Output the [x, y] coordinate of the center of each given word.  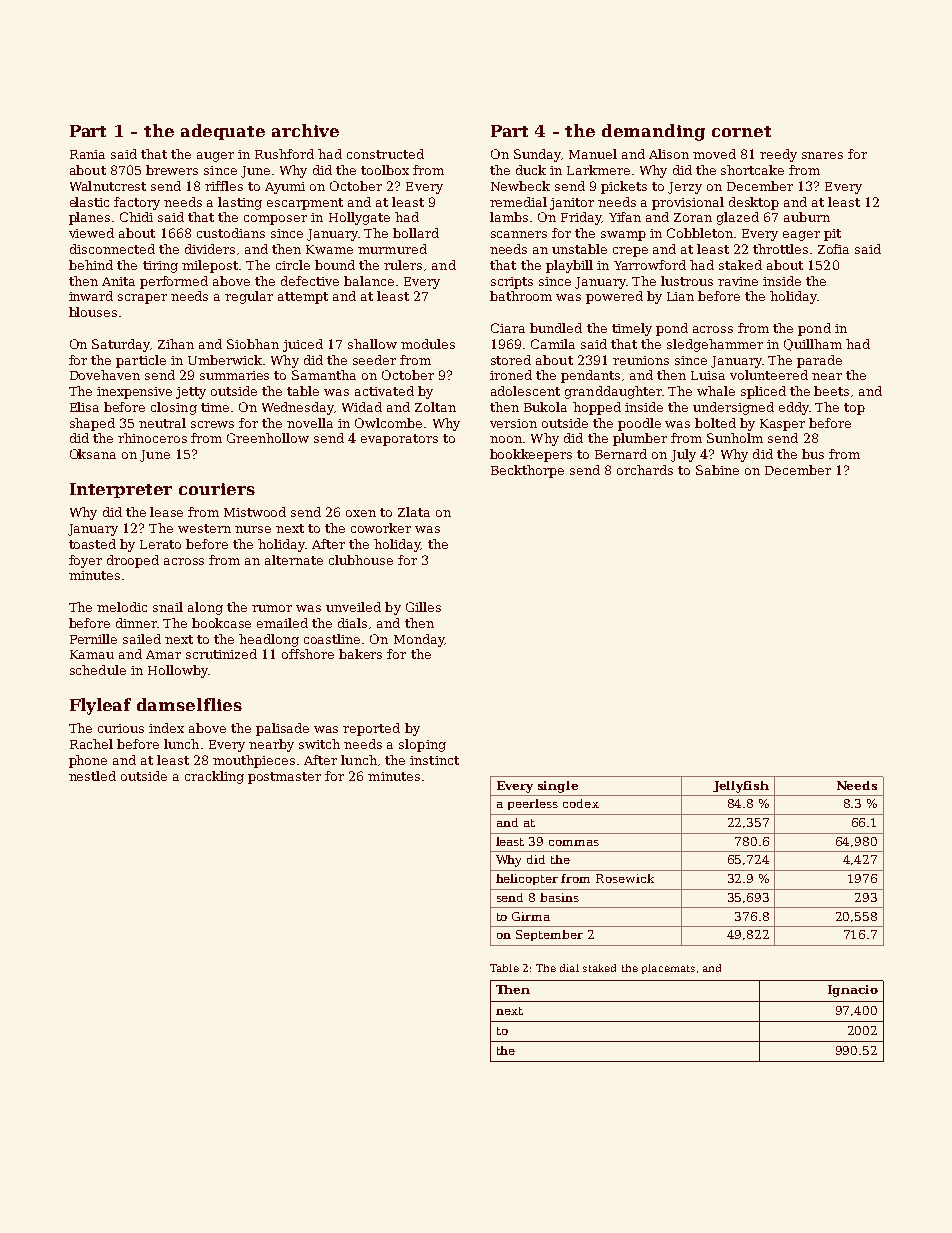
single [558, 787]
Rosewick [625, 878]
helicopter [527, 879]
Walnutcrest [108, 186]
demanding [653, 132]
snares [822, 155]
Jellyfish [741, 787]
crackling [214, 777]
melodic [122, 607]
